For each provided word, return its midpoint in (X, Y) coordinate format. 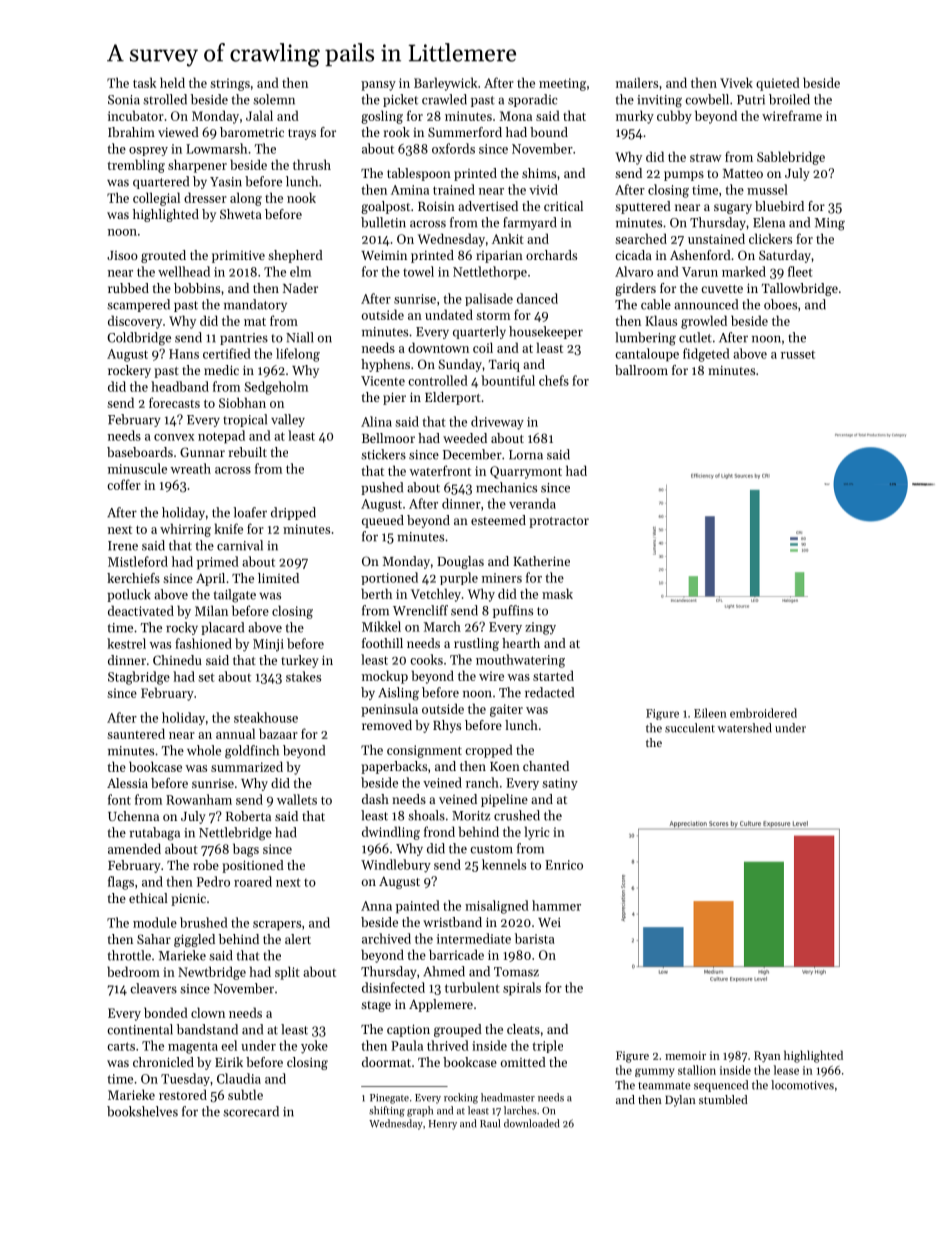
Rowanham (199, 799)
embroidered (763, 713)
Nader (300, 288)
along (246, 199)
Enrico (564, 865)
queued (383, 521)
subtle (245, 1094)
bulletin (383, 222)
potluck (128, 595)
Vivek (736, 82)
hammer (556, 905)
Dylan (680, 1101)
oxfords (453, 148)
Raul (490, 1123)
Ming (830, 224)
